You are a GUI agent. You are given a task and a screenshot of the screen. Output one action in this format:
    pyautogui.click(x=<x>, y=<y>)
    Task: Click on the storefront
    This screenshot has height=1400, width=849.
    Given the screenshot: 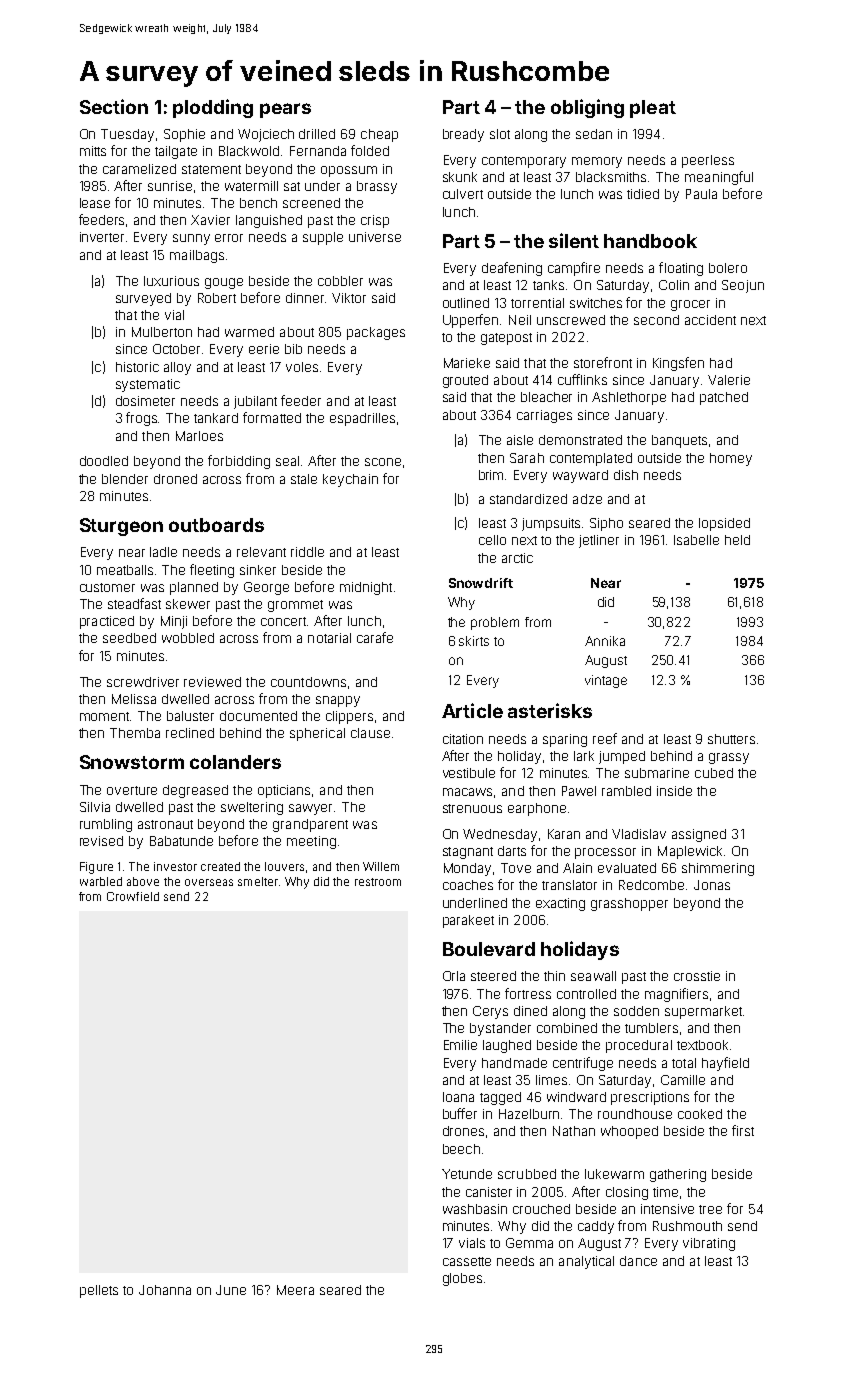 What is the action you would take?
    pyautogui.click(x=603, y=362)
